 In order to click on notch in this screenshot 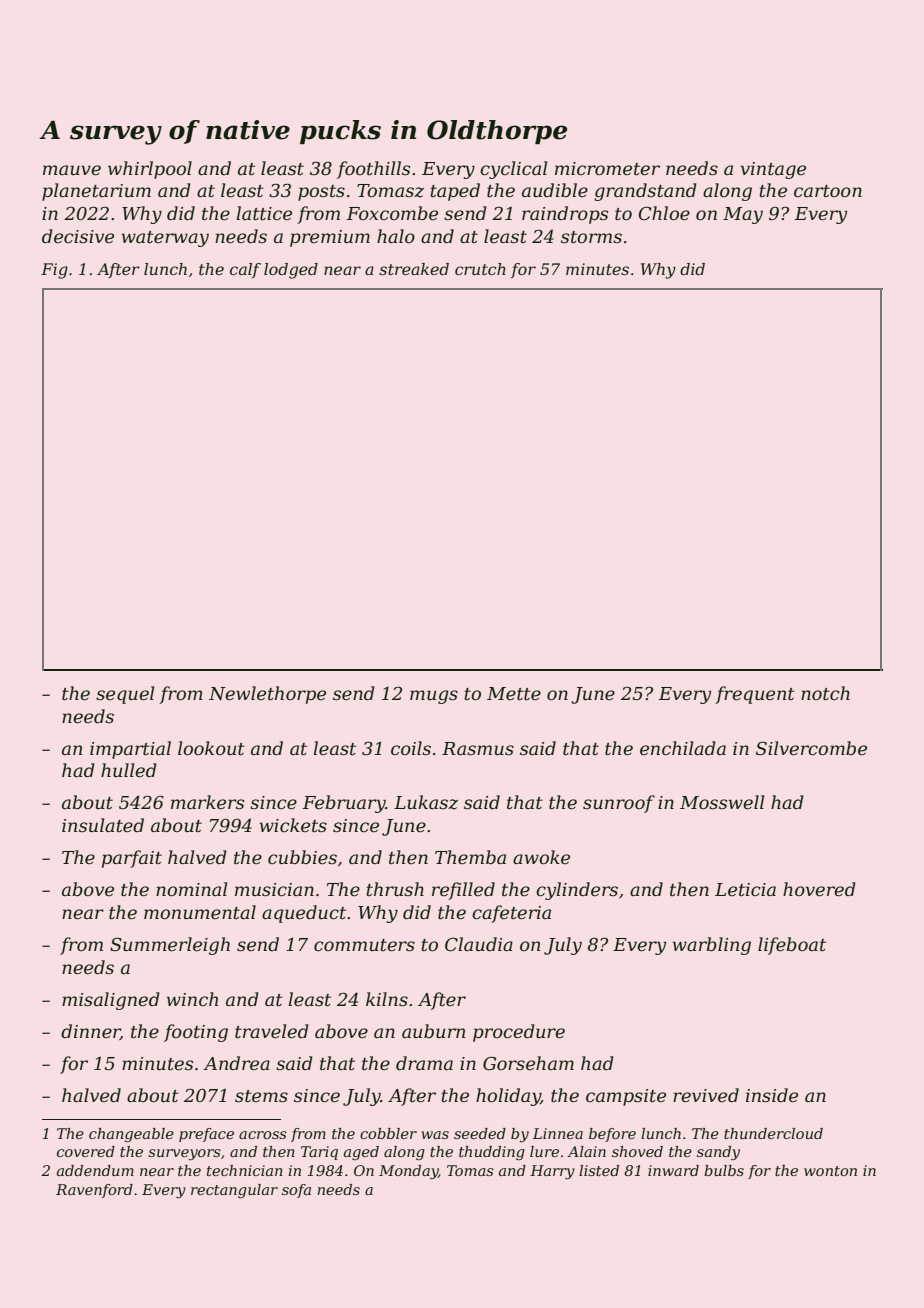, I will do `click(825, 693)`.
